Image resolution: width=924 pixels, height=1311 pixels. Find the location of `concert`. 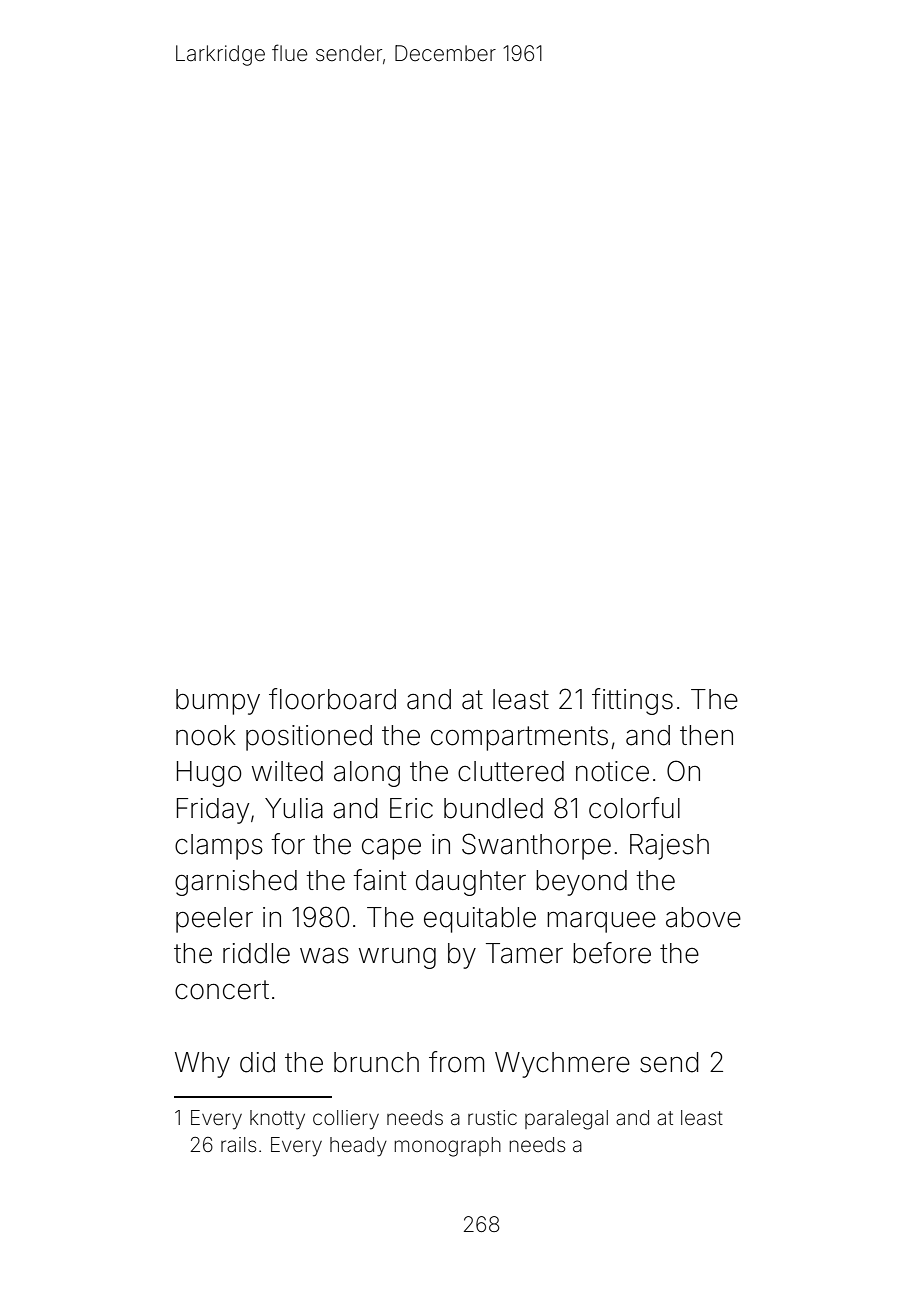

concert is located at coordinates (222, 990).
